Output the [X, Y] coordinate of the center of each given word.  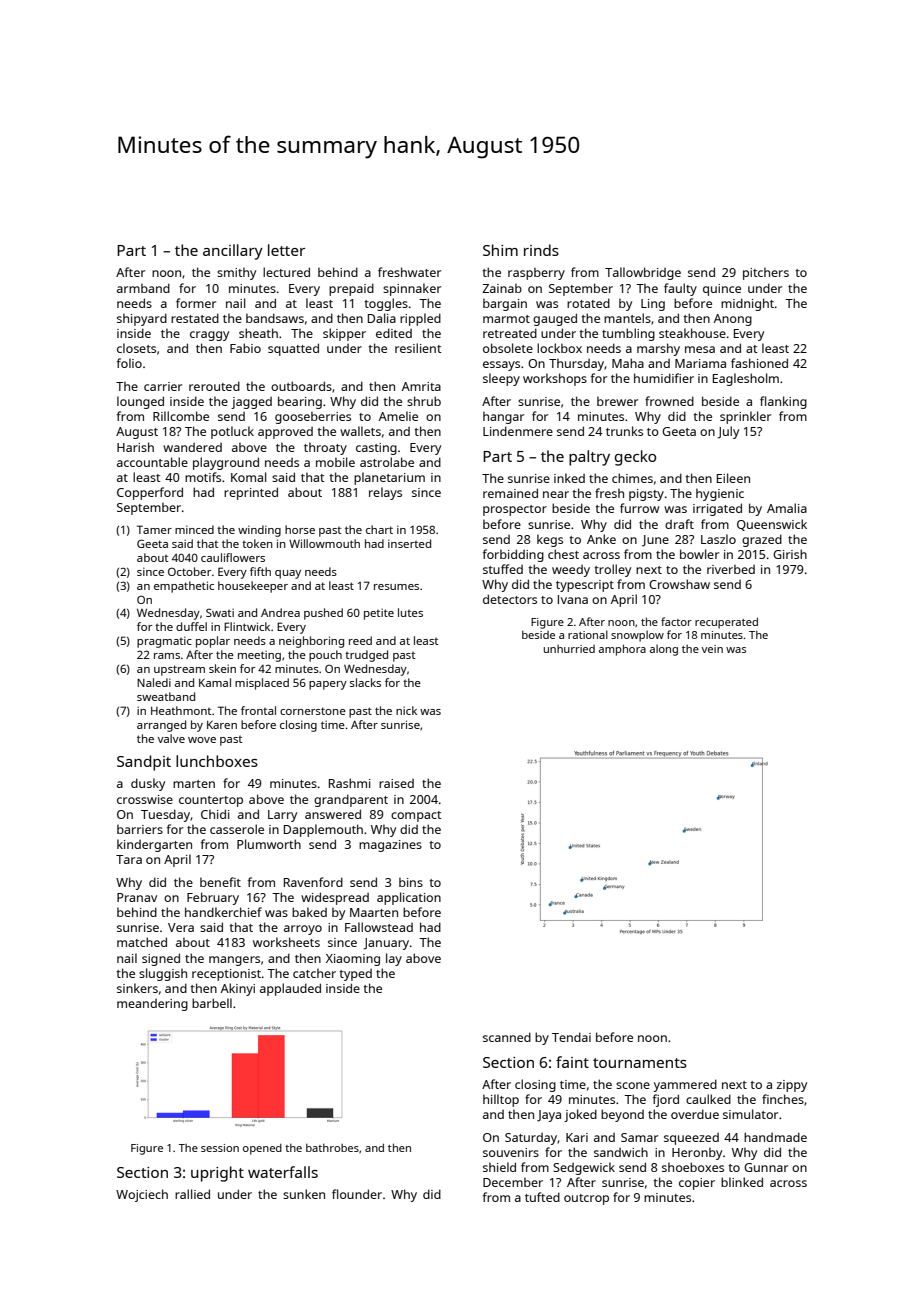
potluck [232, 432]
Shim [500, 250]
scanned [507, 1037]
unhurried [569, 649]
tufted [542, 1197]
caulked [708, 1099]
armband [143, 288]
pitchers [766, 273]
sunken [304, 1194]
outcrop [586, 1199]
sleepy [501, 379]
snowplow [637, 636]
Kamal [215, 682]
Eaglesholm [746, 379]
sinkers [137, 988]
